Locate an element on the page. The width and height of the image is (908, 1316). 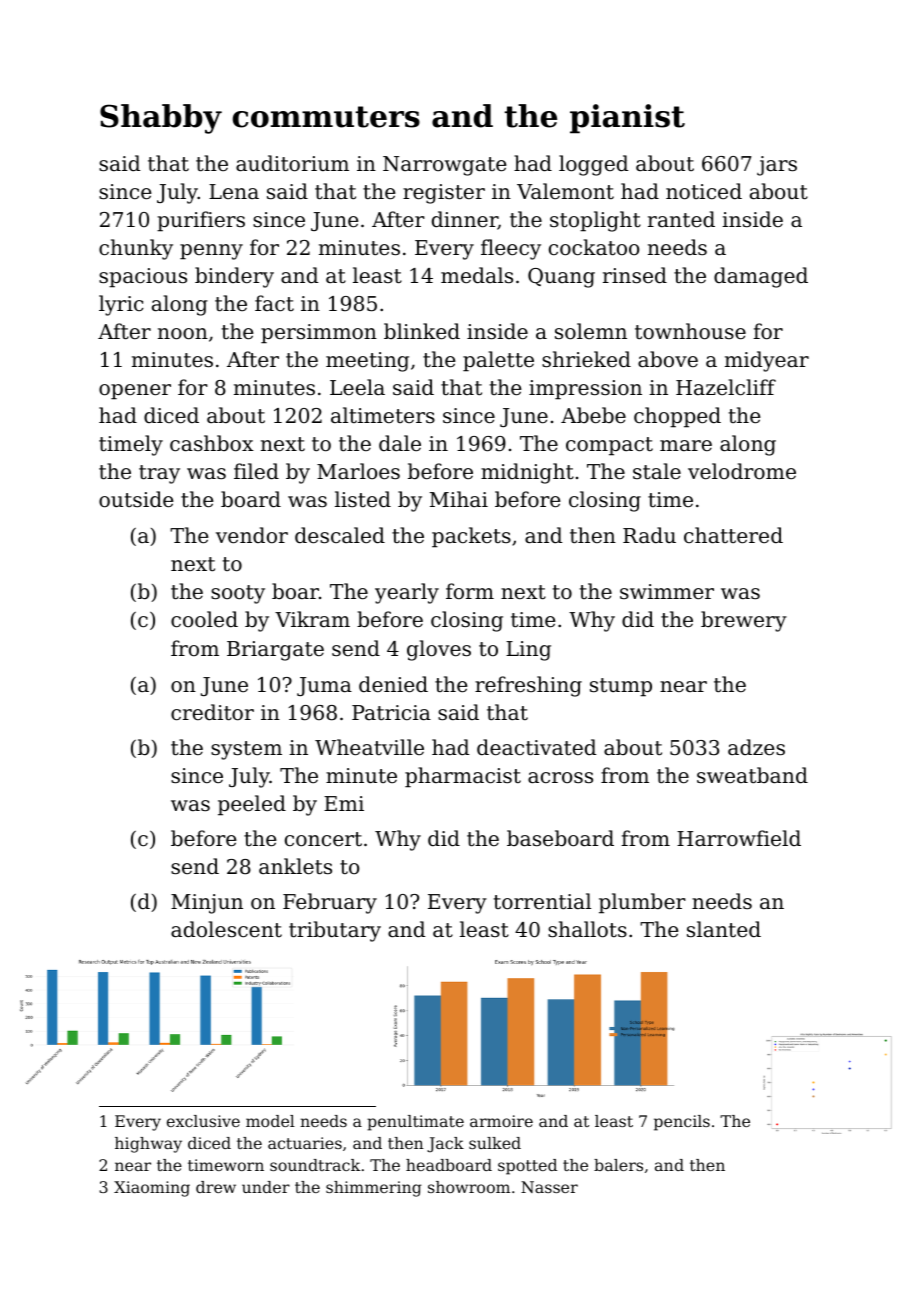
logged is located at coordinates (593, 165).
